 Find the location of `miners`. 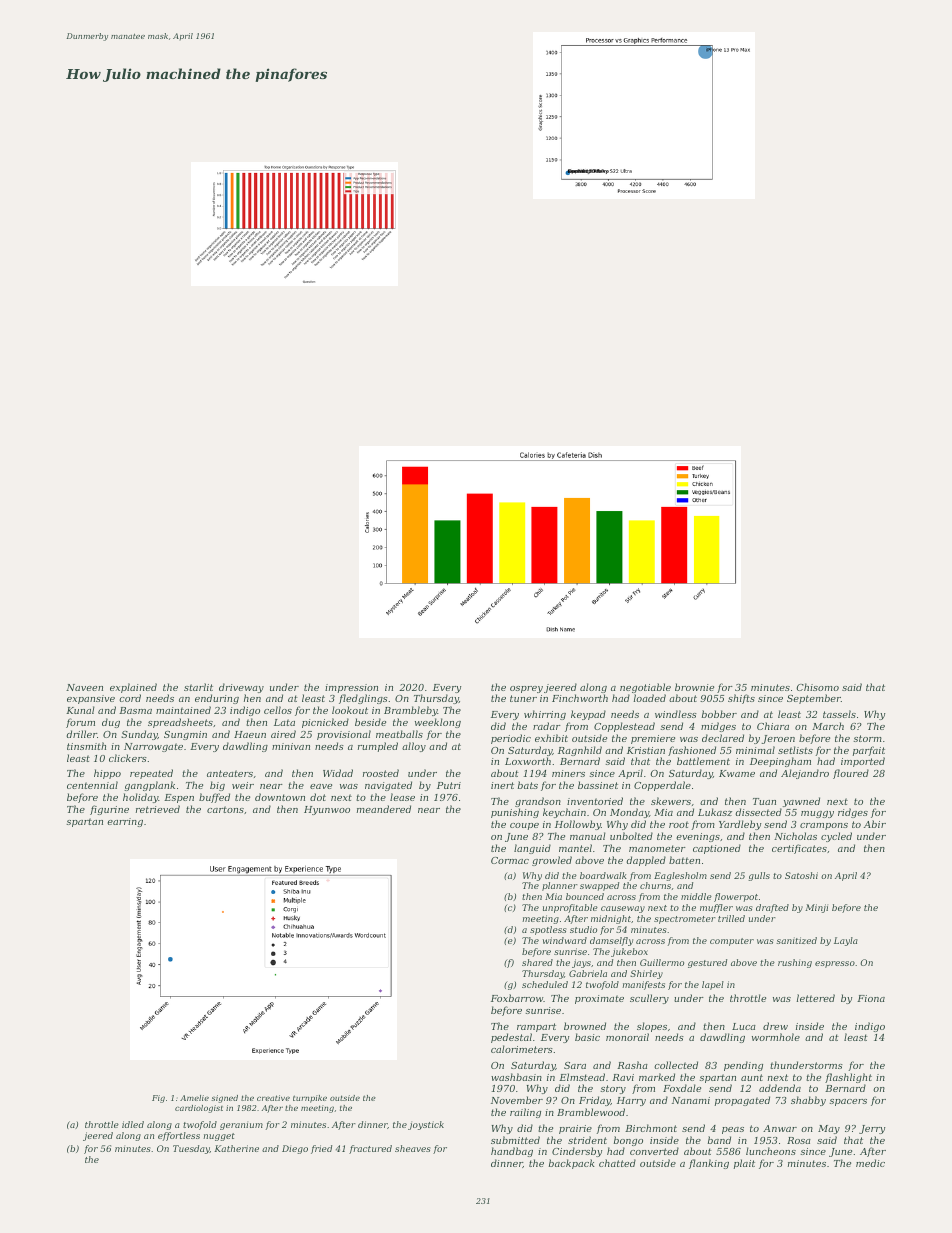

miners is located at coordinates (568, 773).
